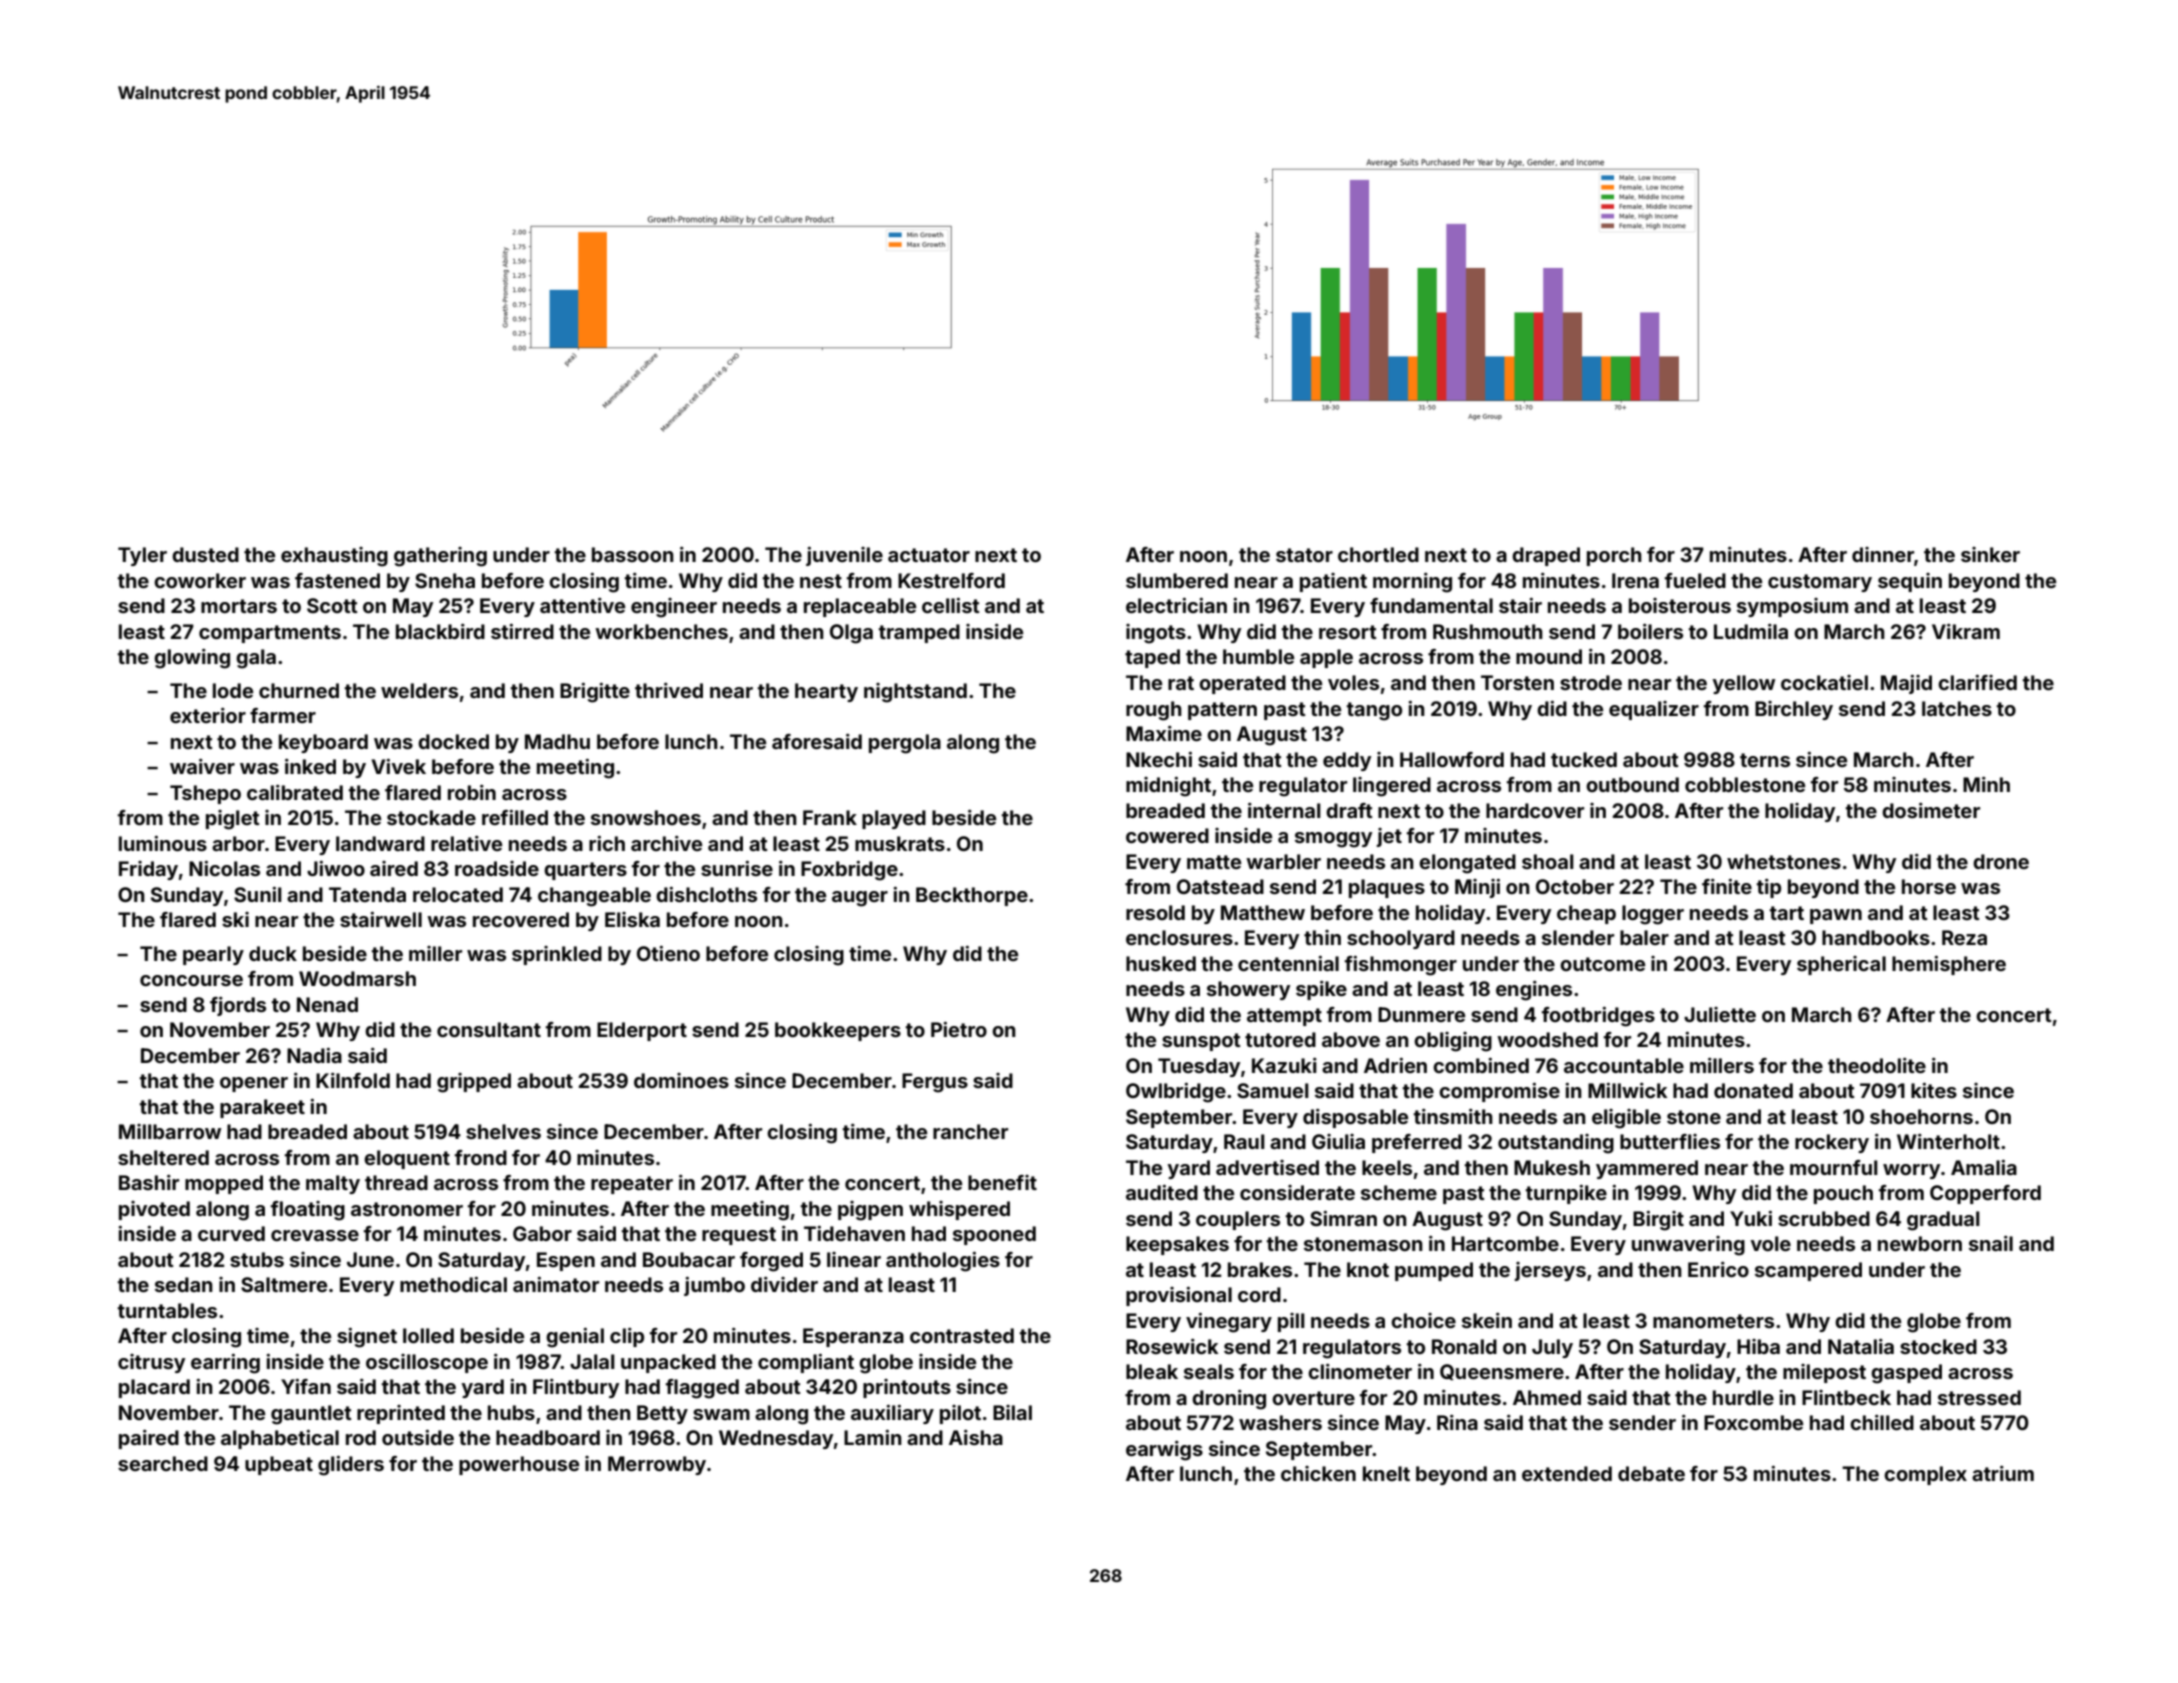 Image resolution: width=2178 pixels, height=1683 pixels. Describe the element at coordinates (419, 690) in the screenshot. I see `welders` at that location.
